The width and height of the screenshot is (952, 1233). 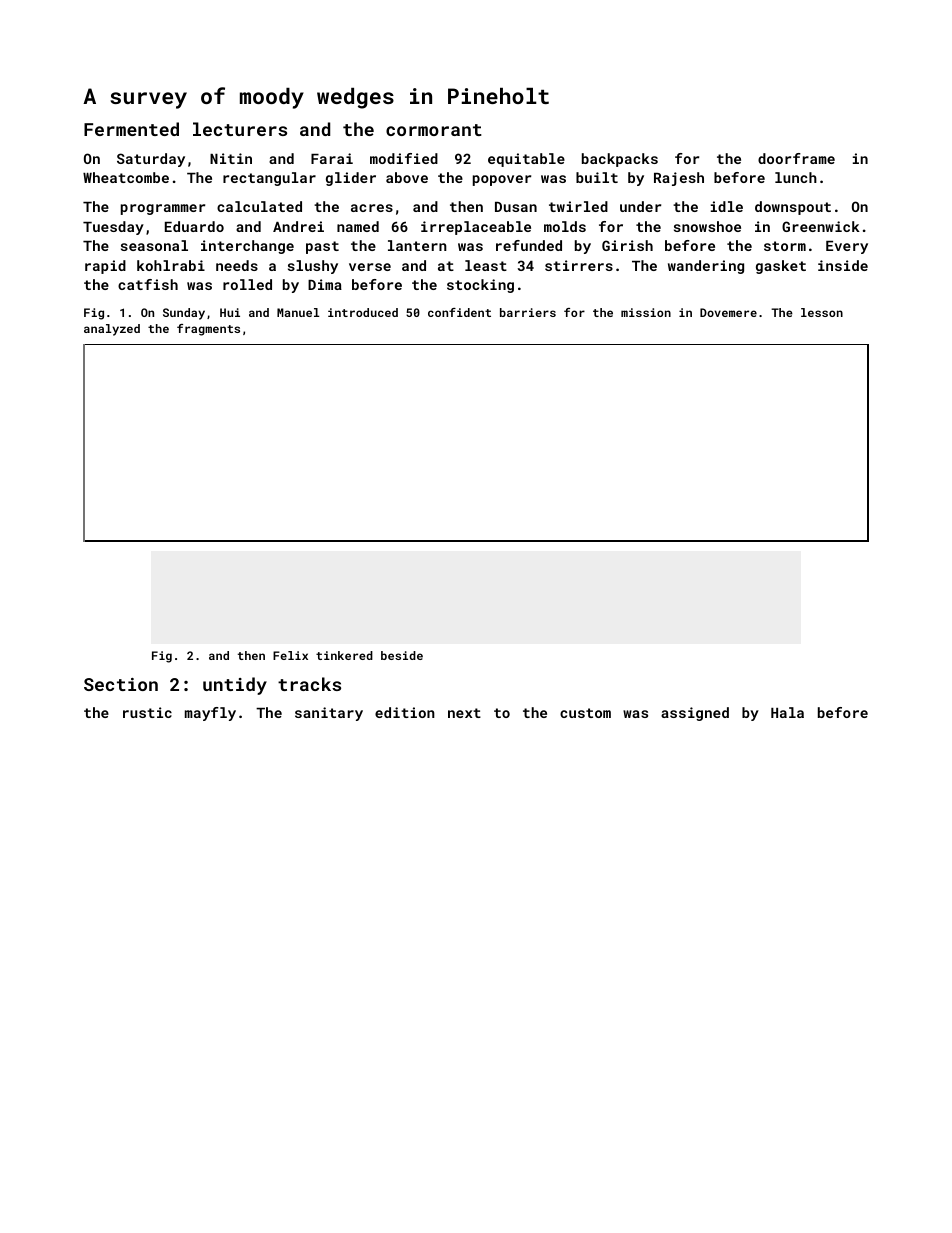 What do you see at coordinates (464, 713) in the screenshot?
I see `next` at bounding box center [464, 713].
